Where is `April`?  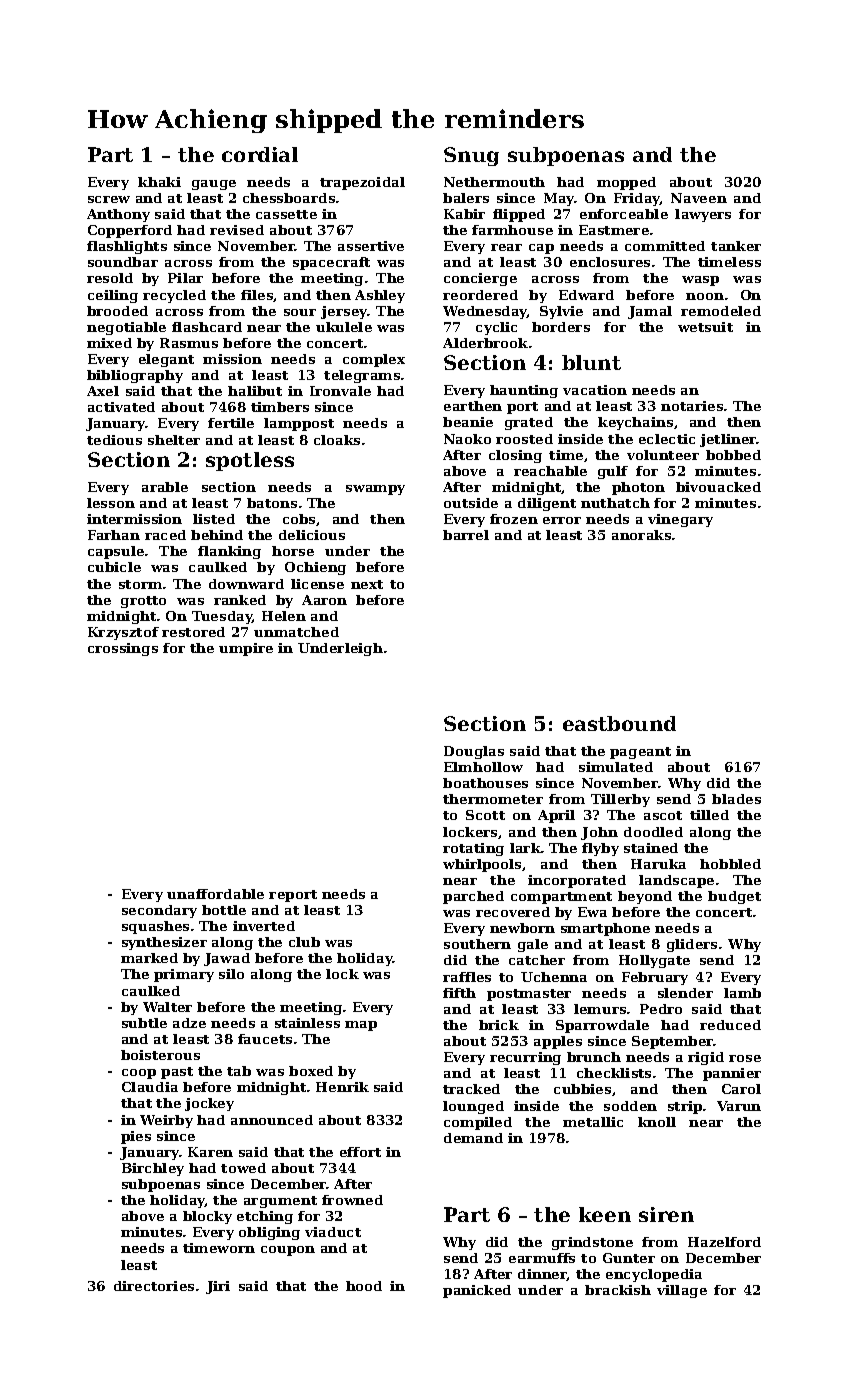
April is located at coordinates (556, 816).
